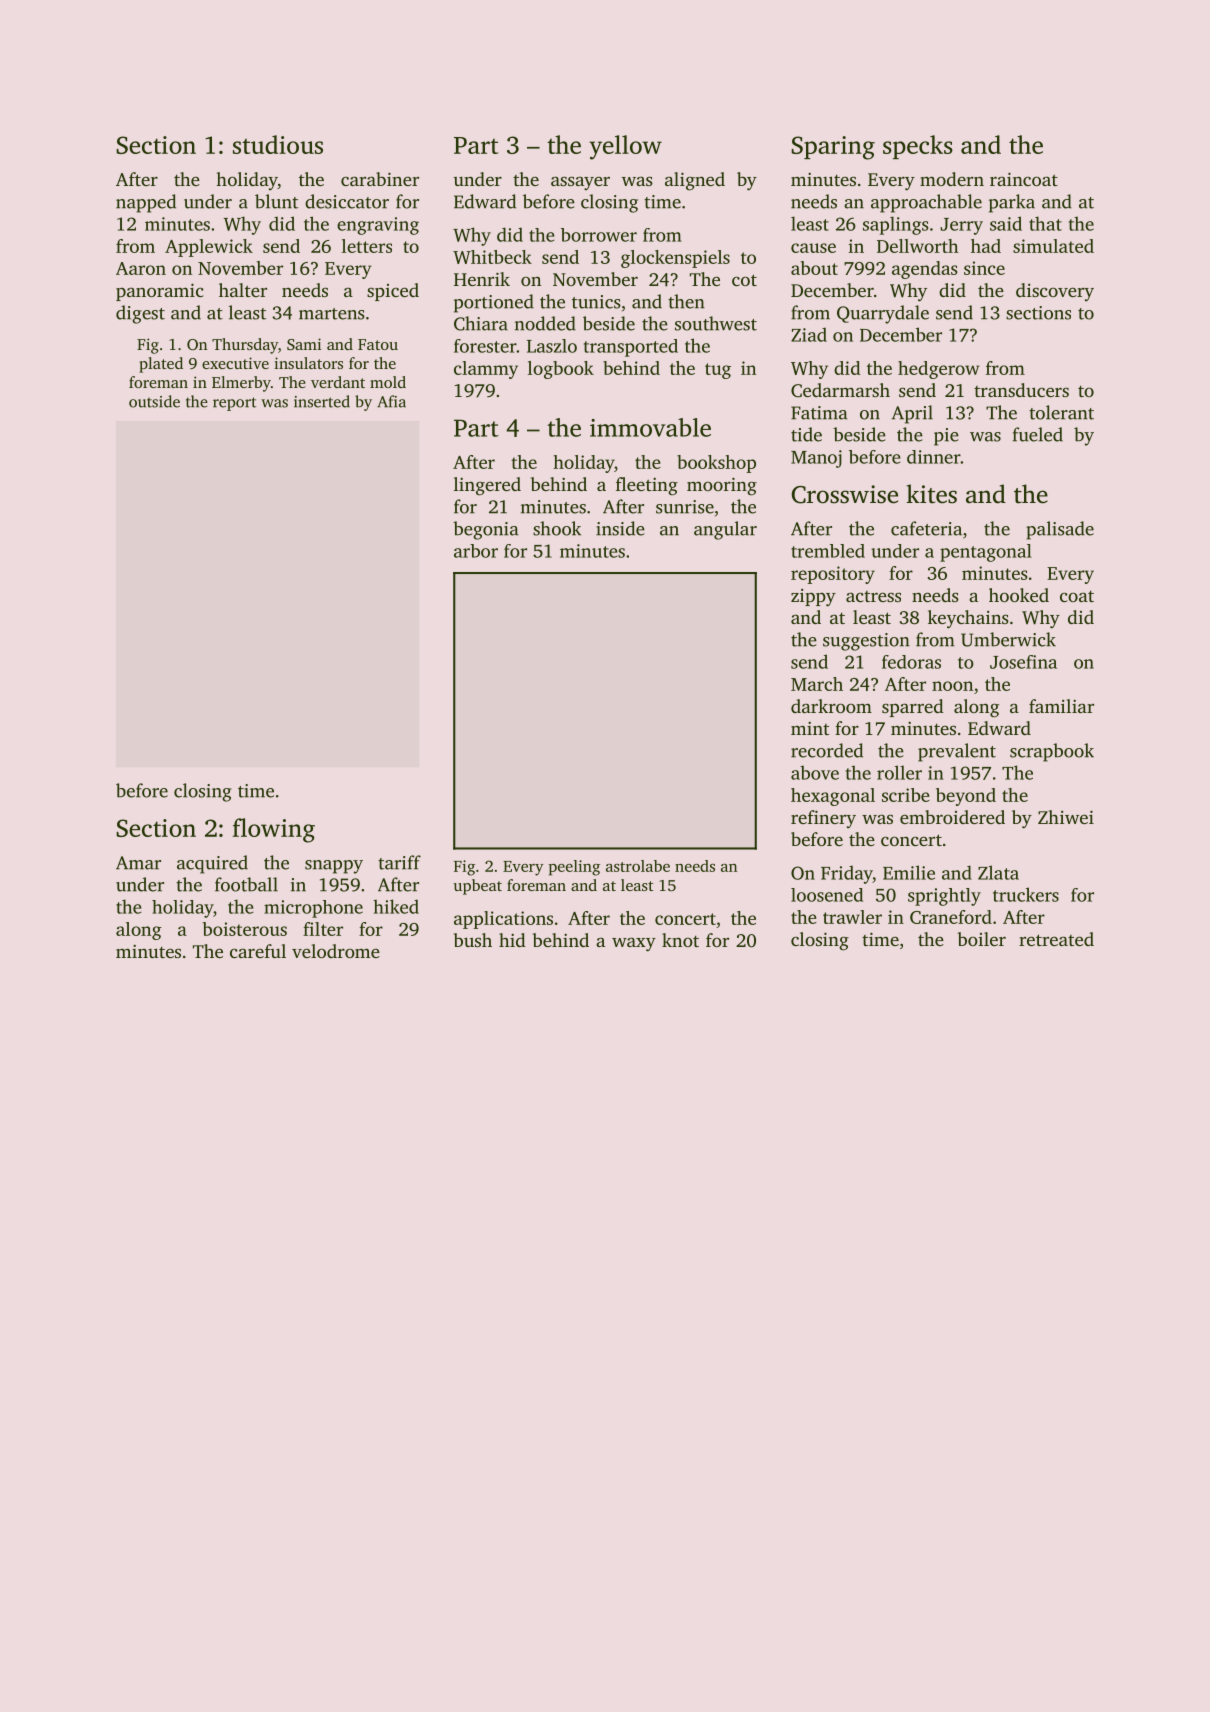  Describe the element at coordinates (258, 951) in the screenshot. I see `careful` at that location.
